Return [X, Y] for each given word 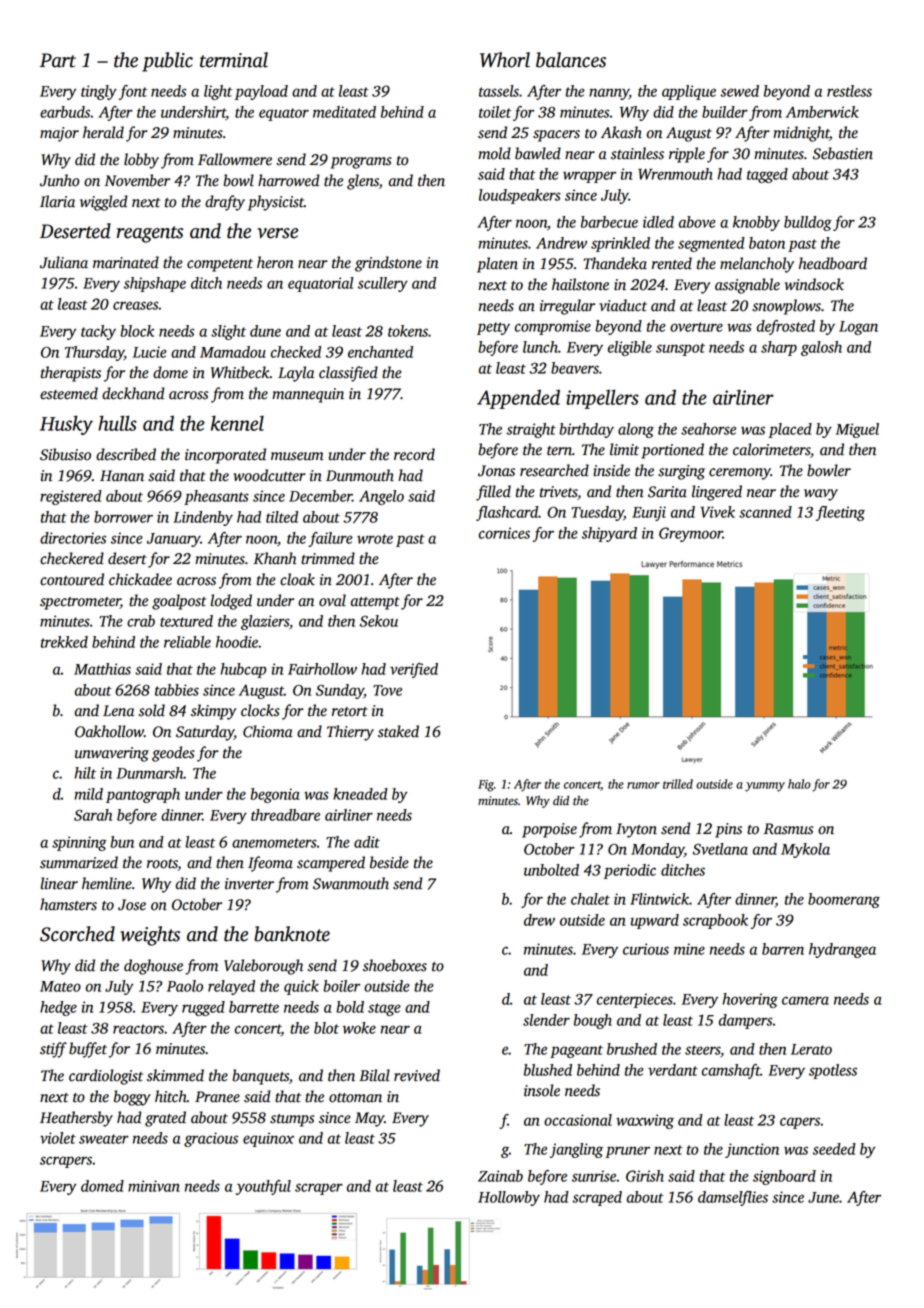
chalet [590, 899]
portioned [672, 451]
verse [277, 233]
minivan [154, 1186]
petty [493, 328]
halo [799, 784]
